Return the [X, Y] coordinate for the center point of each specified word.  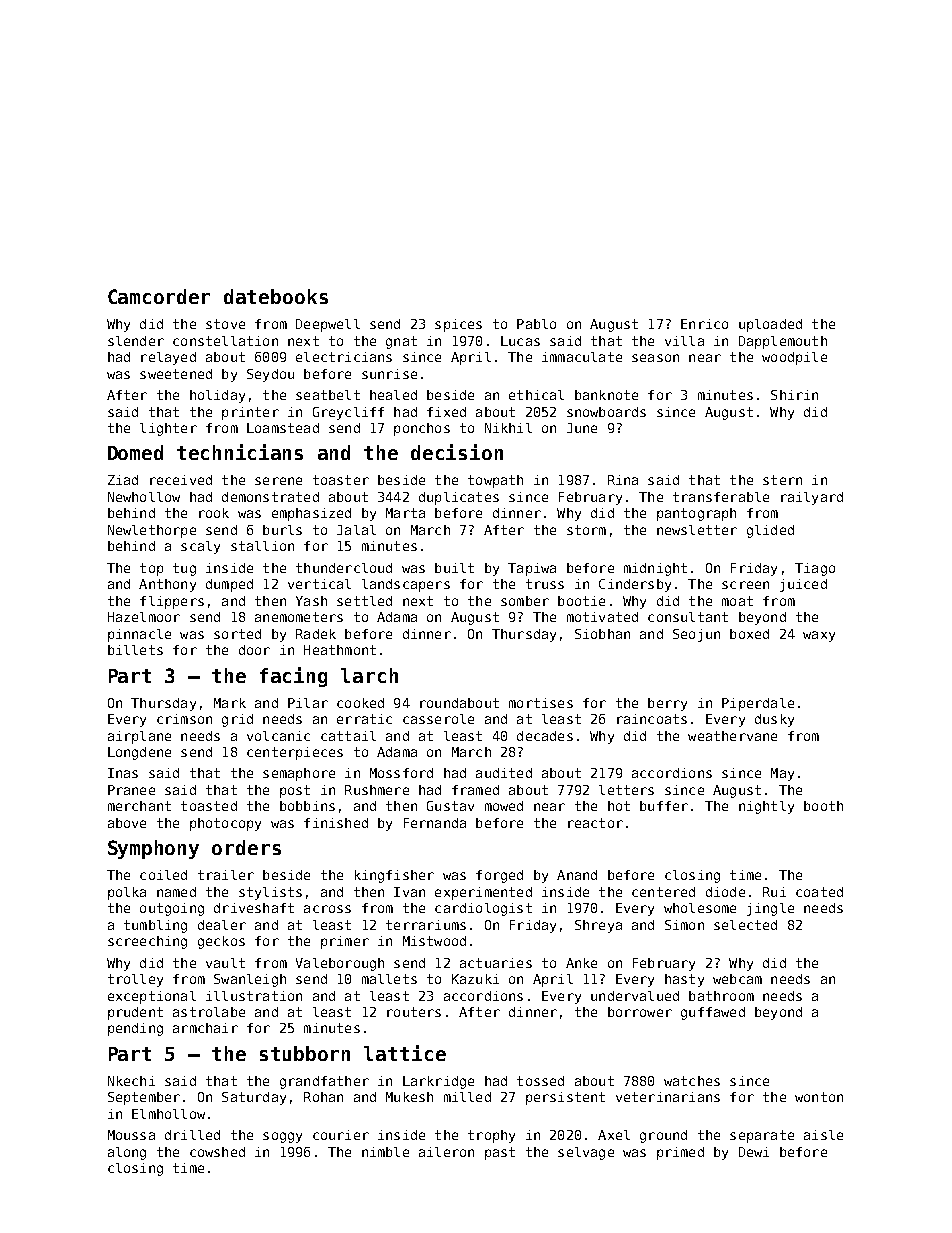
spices [458, 325]
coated [819, 892]
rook [214, 513]
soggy [282, 1137]
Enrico [704, 324]
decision [457, 452]
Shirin [794, 395]
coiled [163, 875]
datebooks [276, 296]
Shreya [598, 926]
